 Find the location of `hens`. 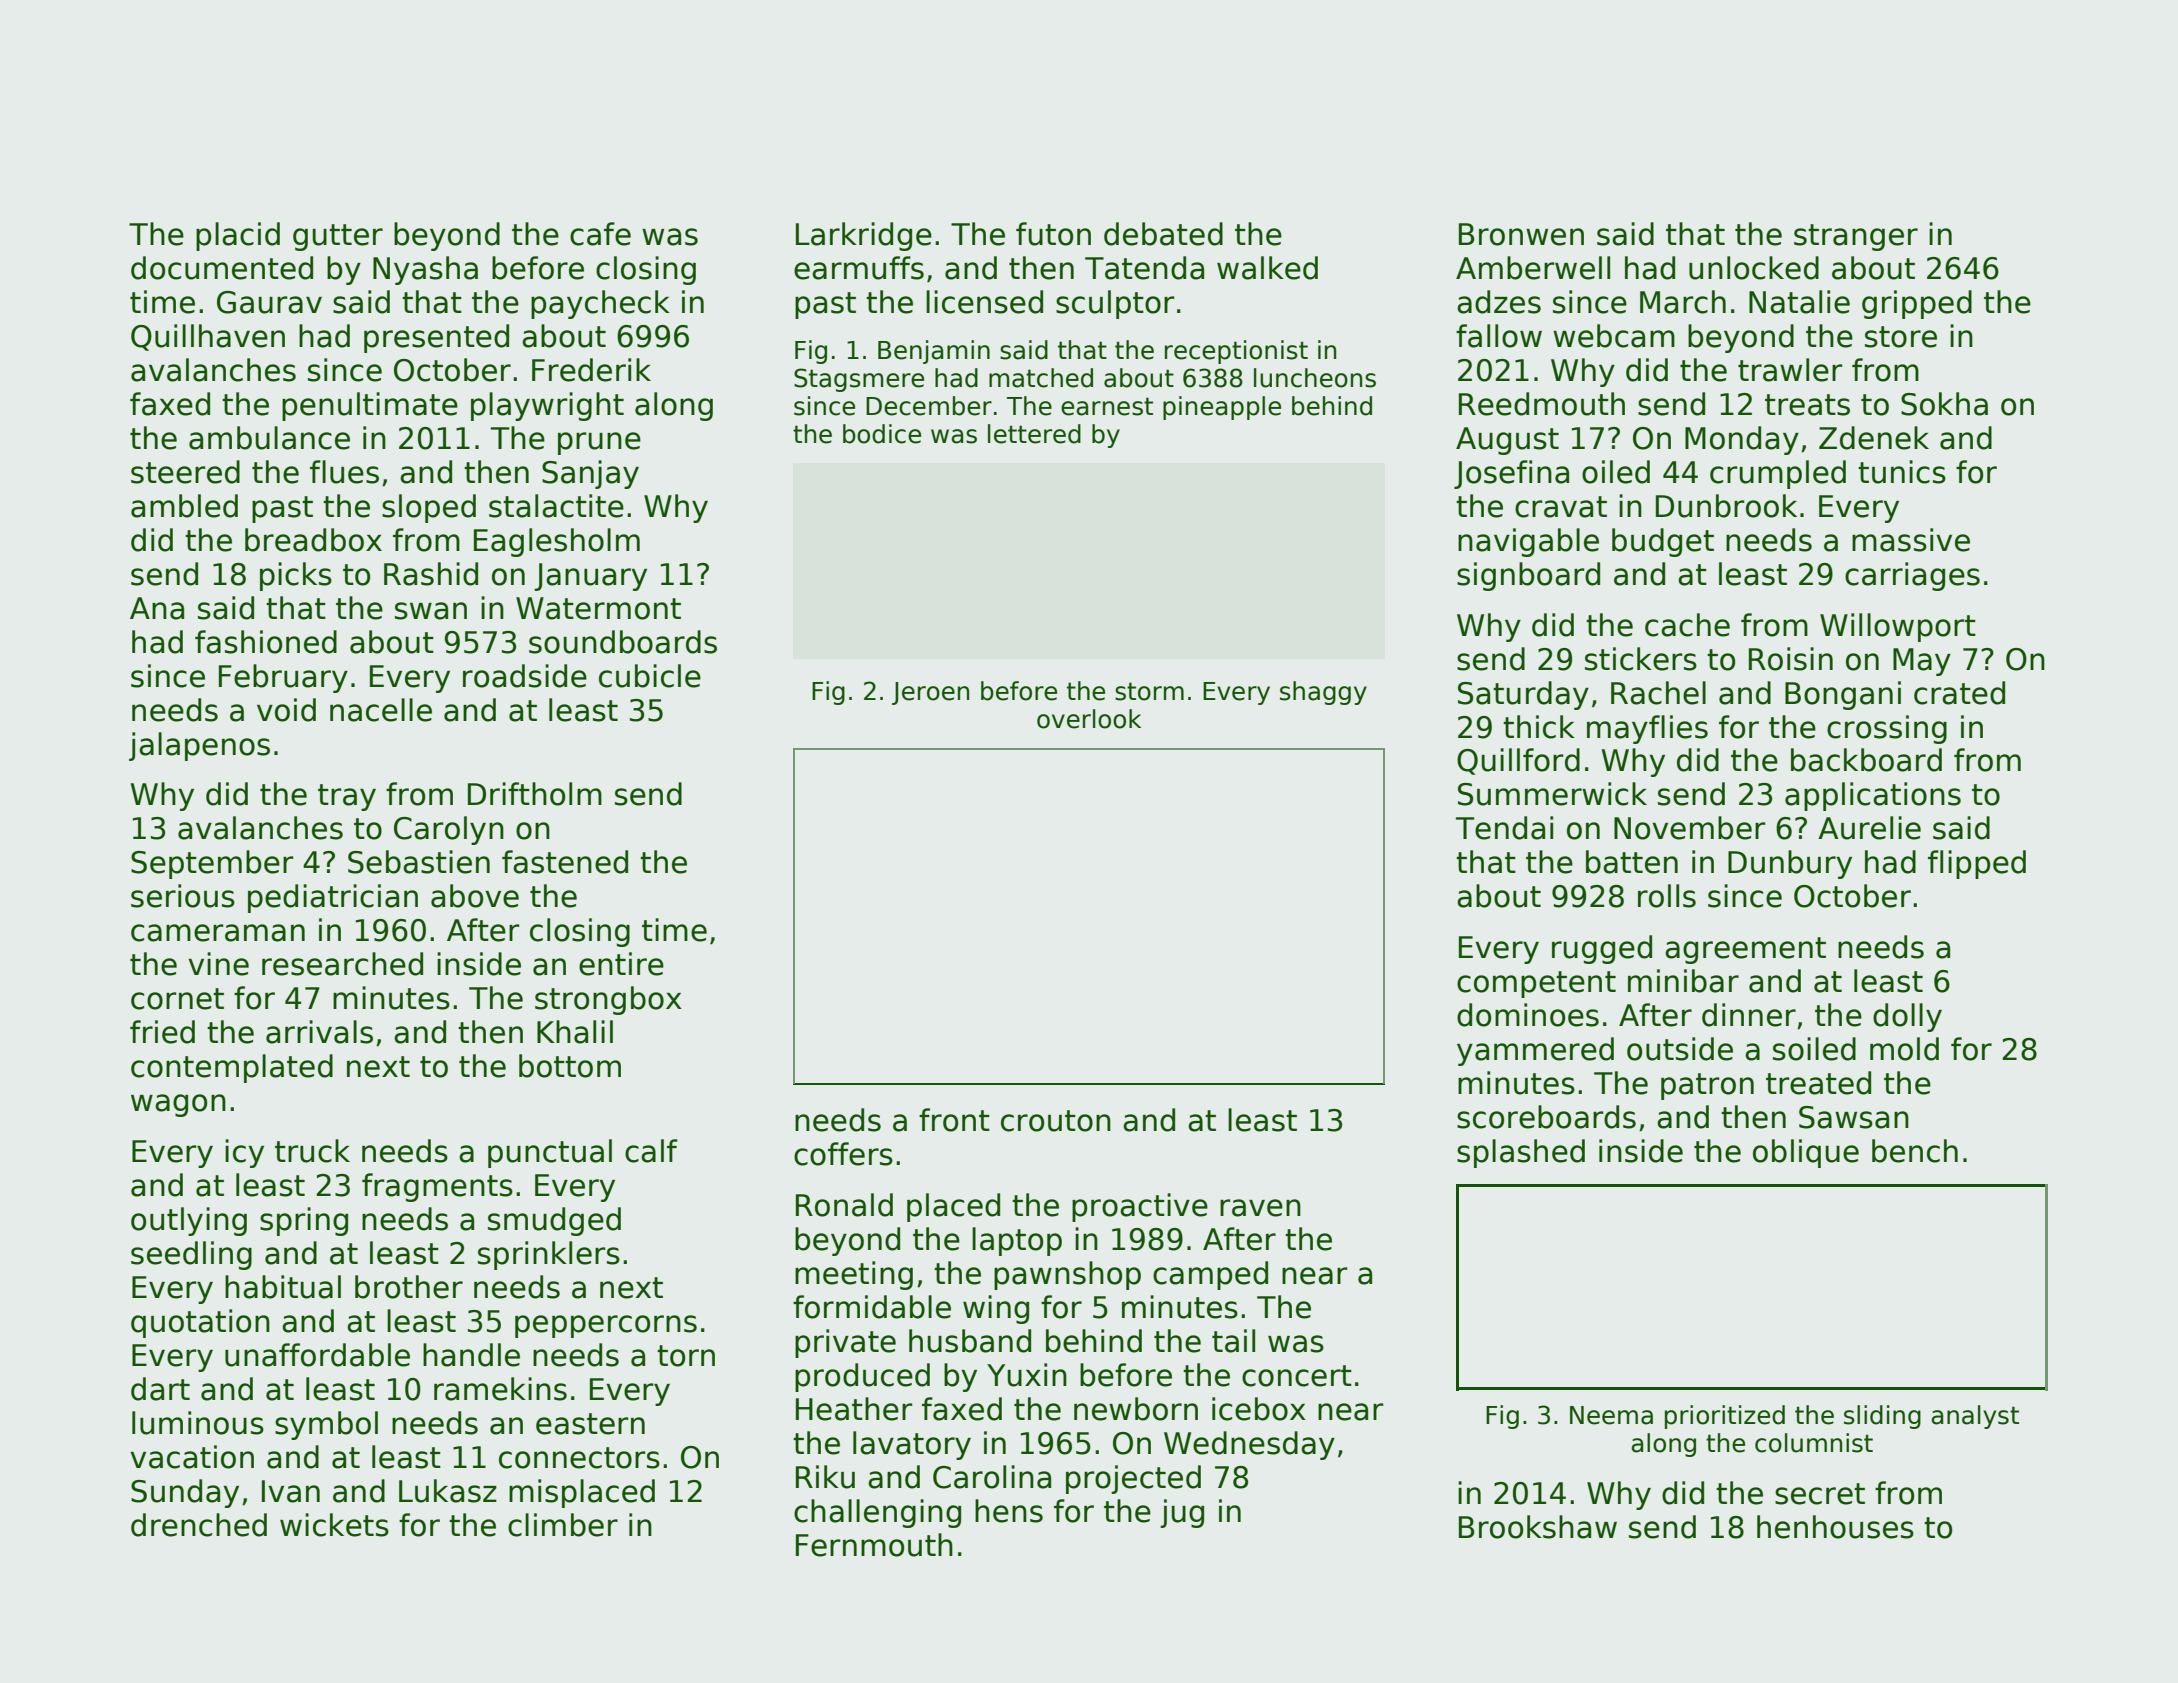

hens is located at coordinates (1009, 1511).
